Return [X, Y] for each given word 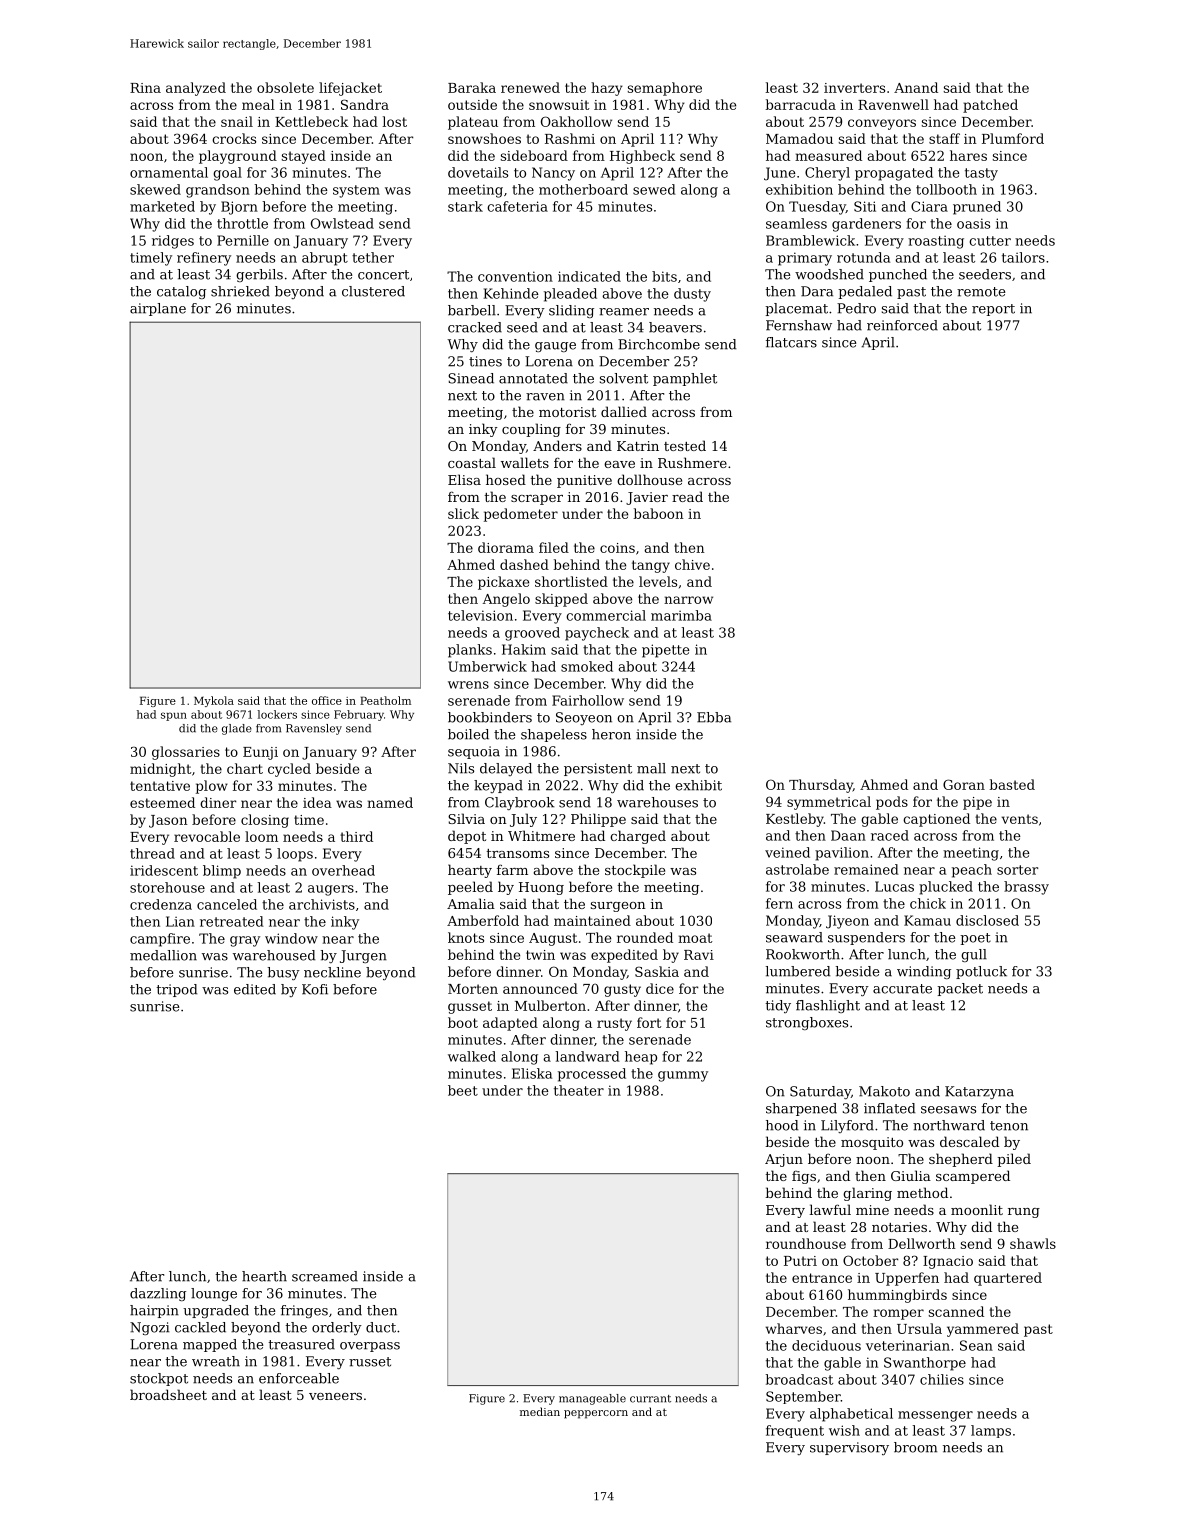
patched [990, 106]
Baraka [472, 87]
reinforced [902, 325]
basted [1012, 784]
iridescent [164, 870]
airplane [158, 309]
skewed [155, 189]
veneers [335, 1396]
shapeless [554, 735]
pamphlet [685, 379]
